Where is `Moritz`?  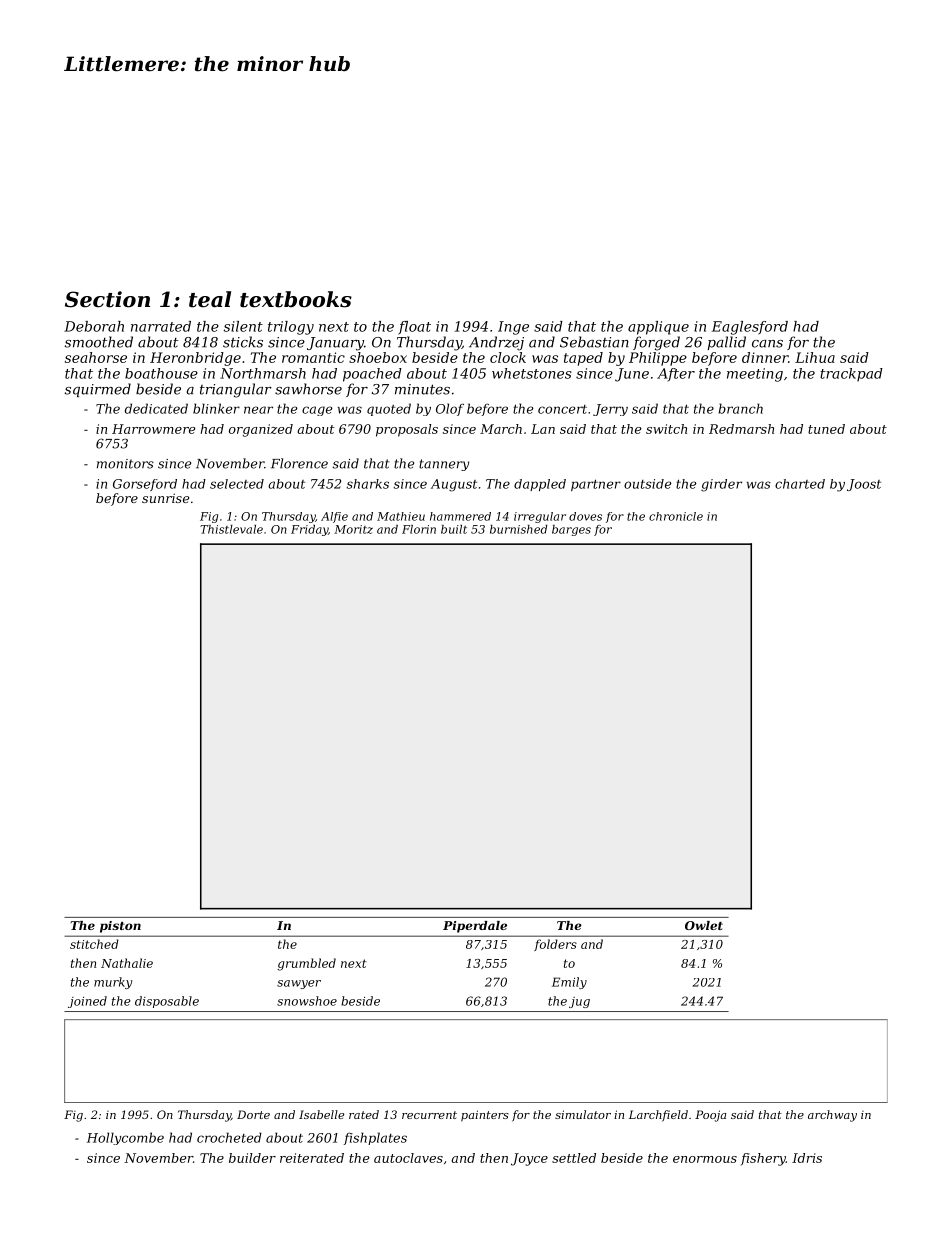
Moritz is located at coordinates (353, 529).
